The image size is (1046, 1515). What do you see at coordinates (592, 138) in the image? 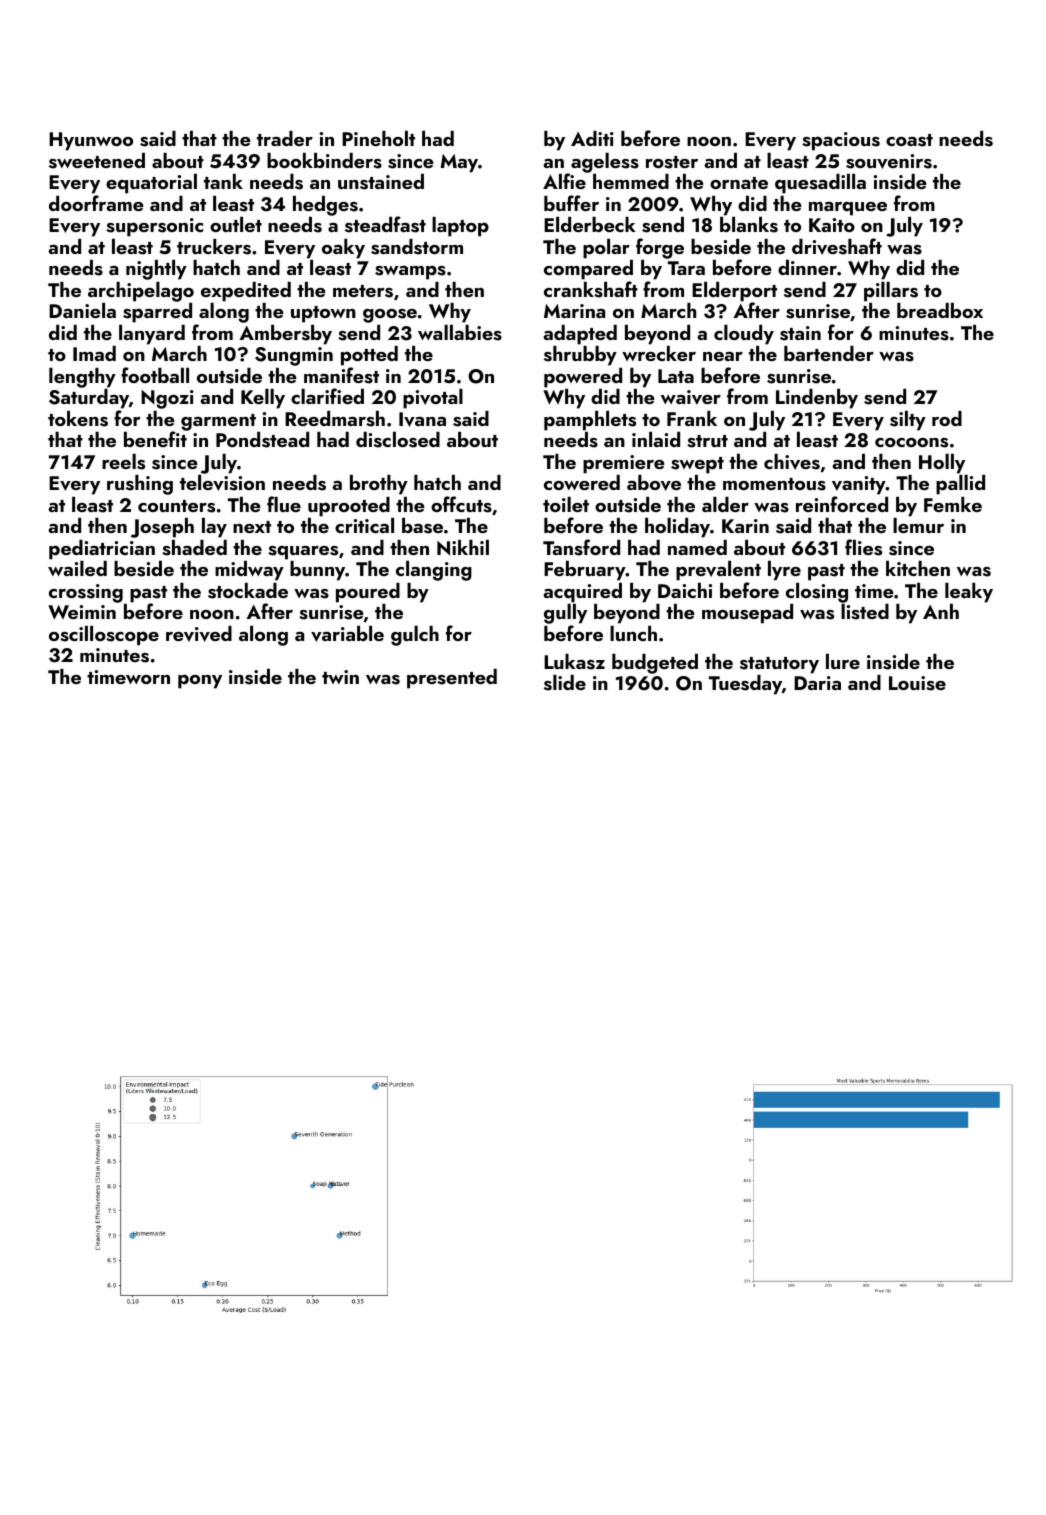
I see `Aditi` at bounding box center [592, 138].
